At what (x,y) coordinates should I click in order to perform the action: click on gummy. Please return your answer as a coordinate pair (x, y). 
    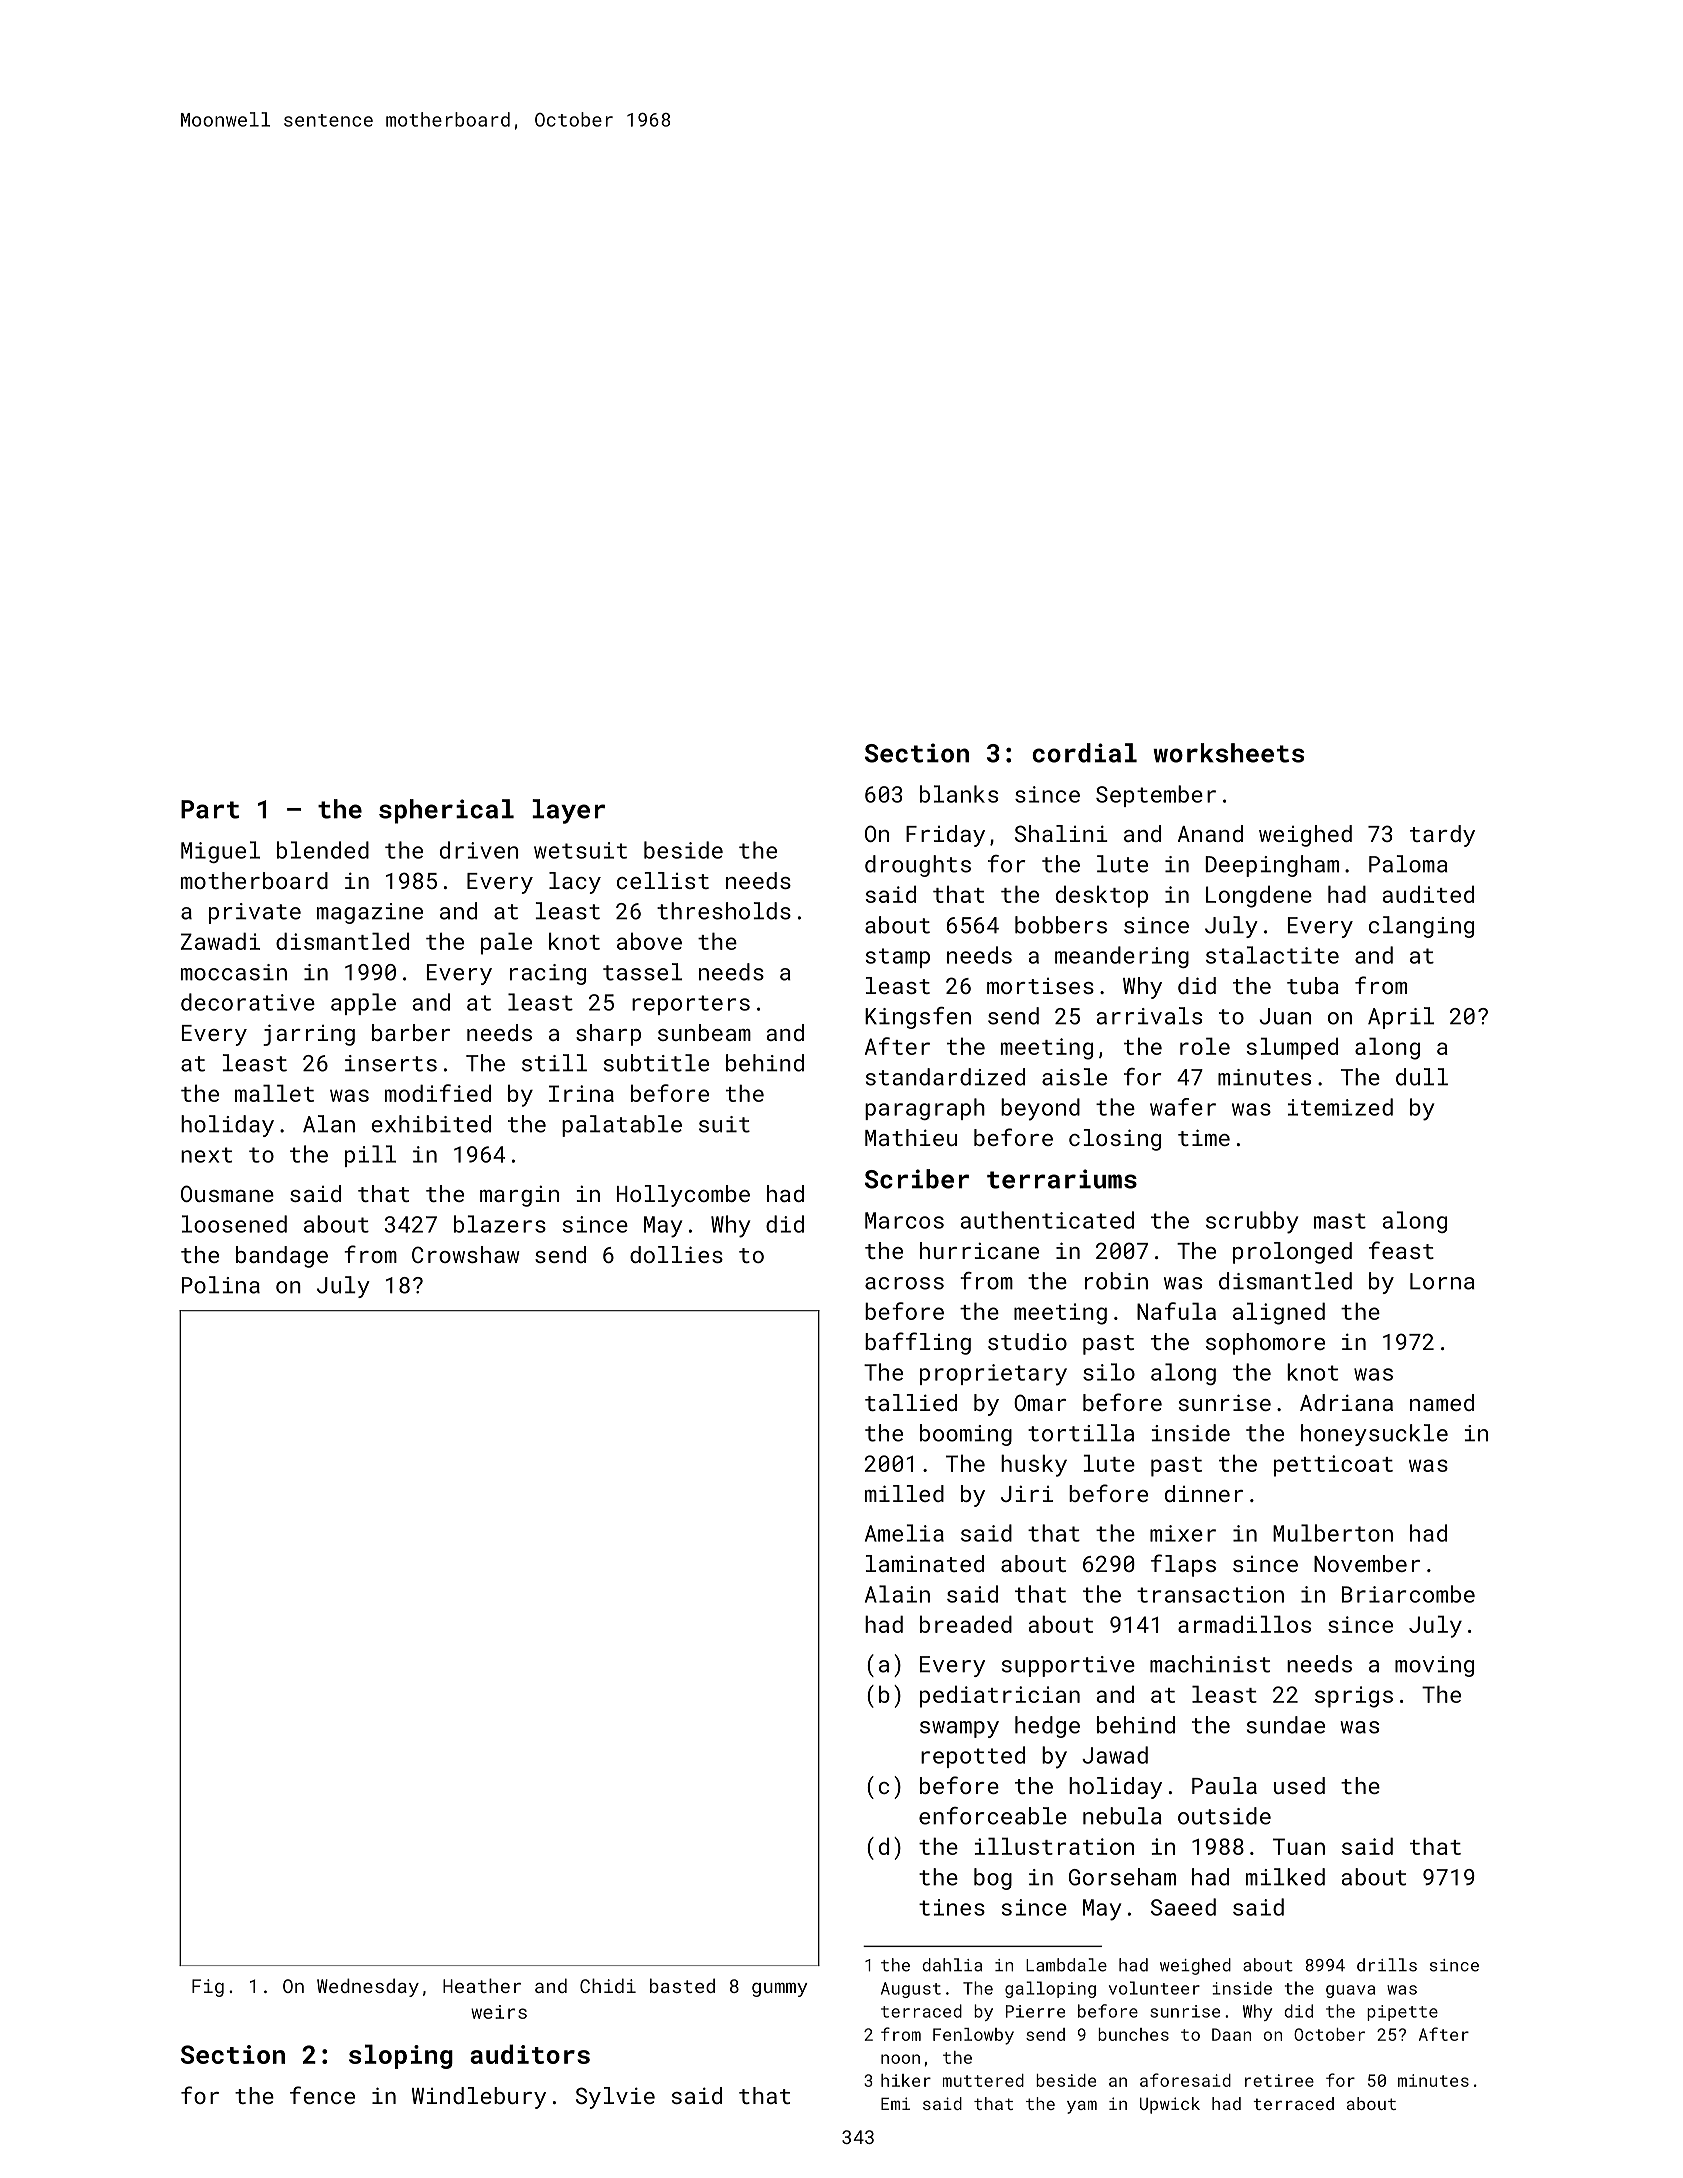
    Looking at the image, I should click on (780, 1990).
